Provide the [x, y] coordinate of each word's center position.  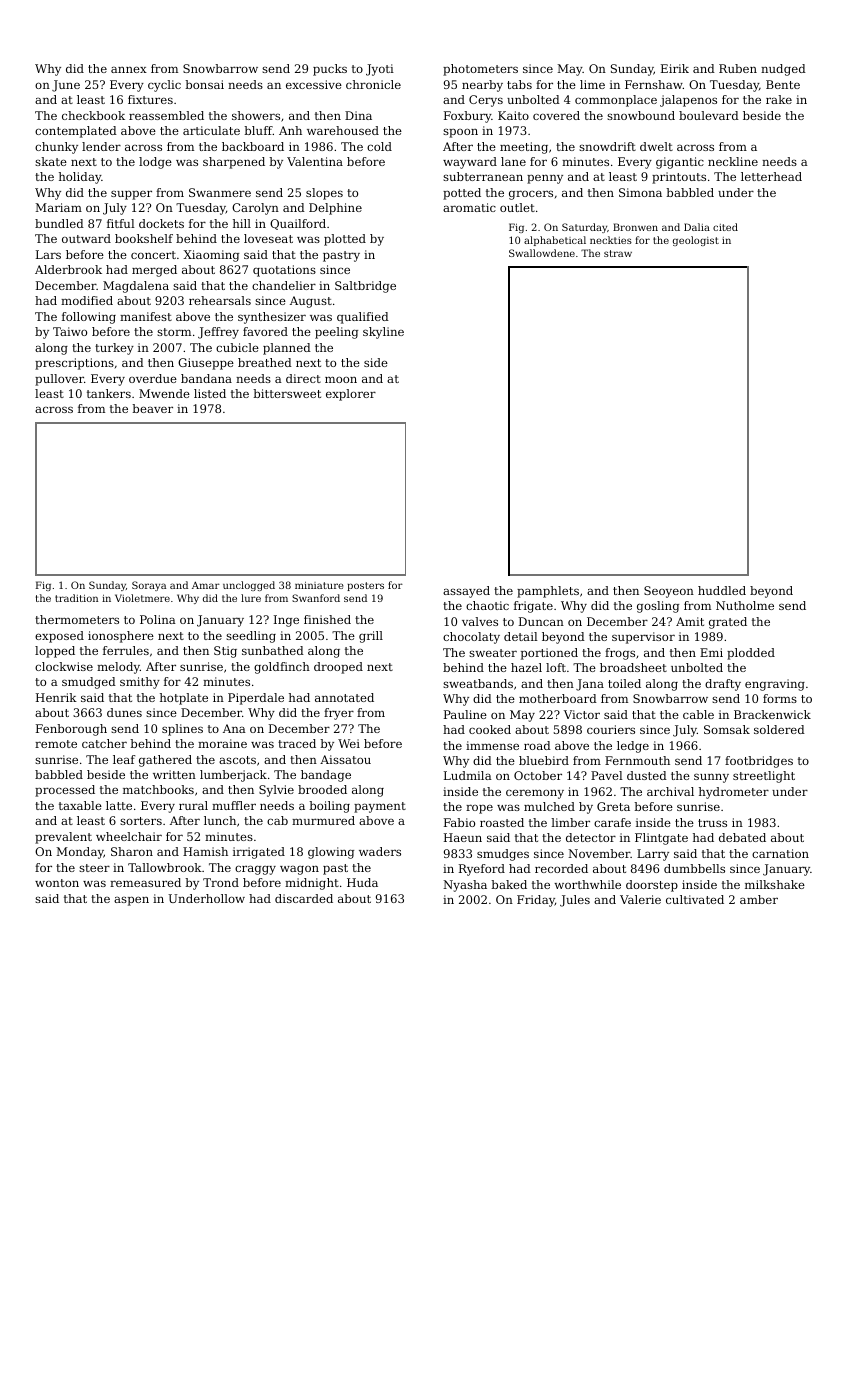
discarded [304, 898]
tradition [76, 598]
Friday [536, 901]
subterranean [483, 176]
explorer [351, 395]
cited [725, 227]
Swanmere [220, 192]
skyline [383, 333]
